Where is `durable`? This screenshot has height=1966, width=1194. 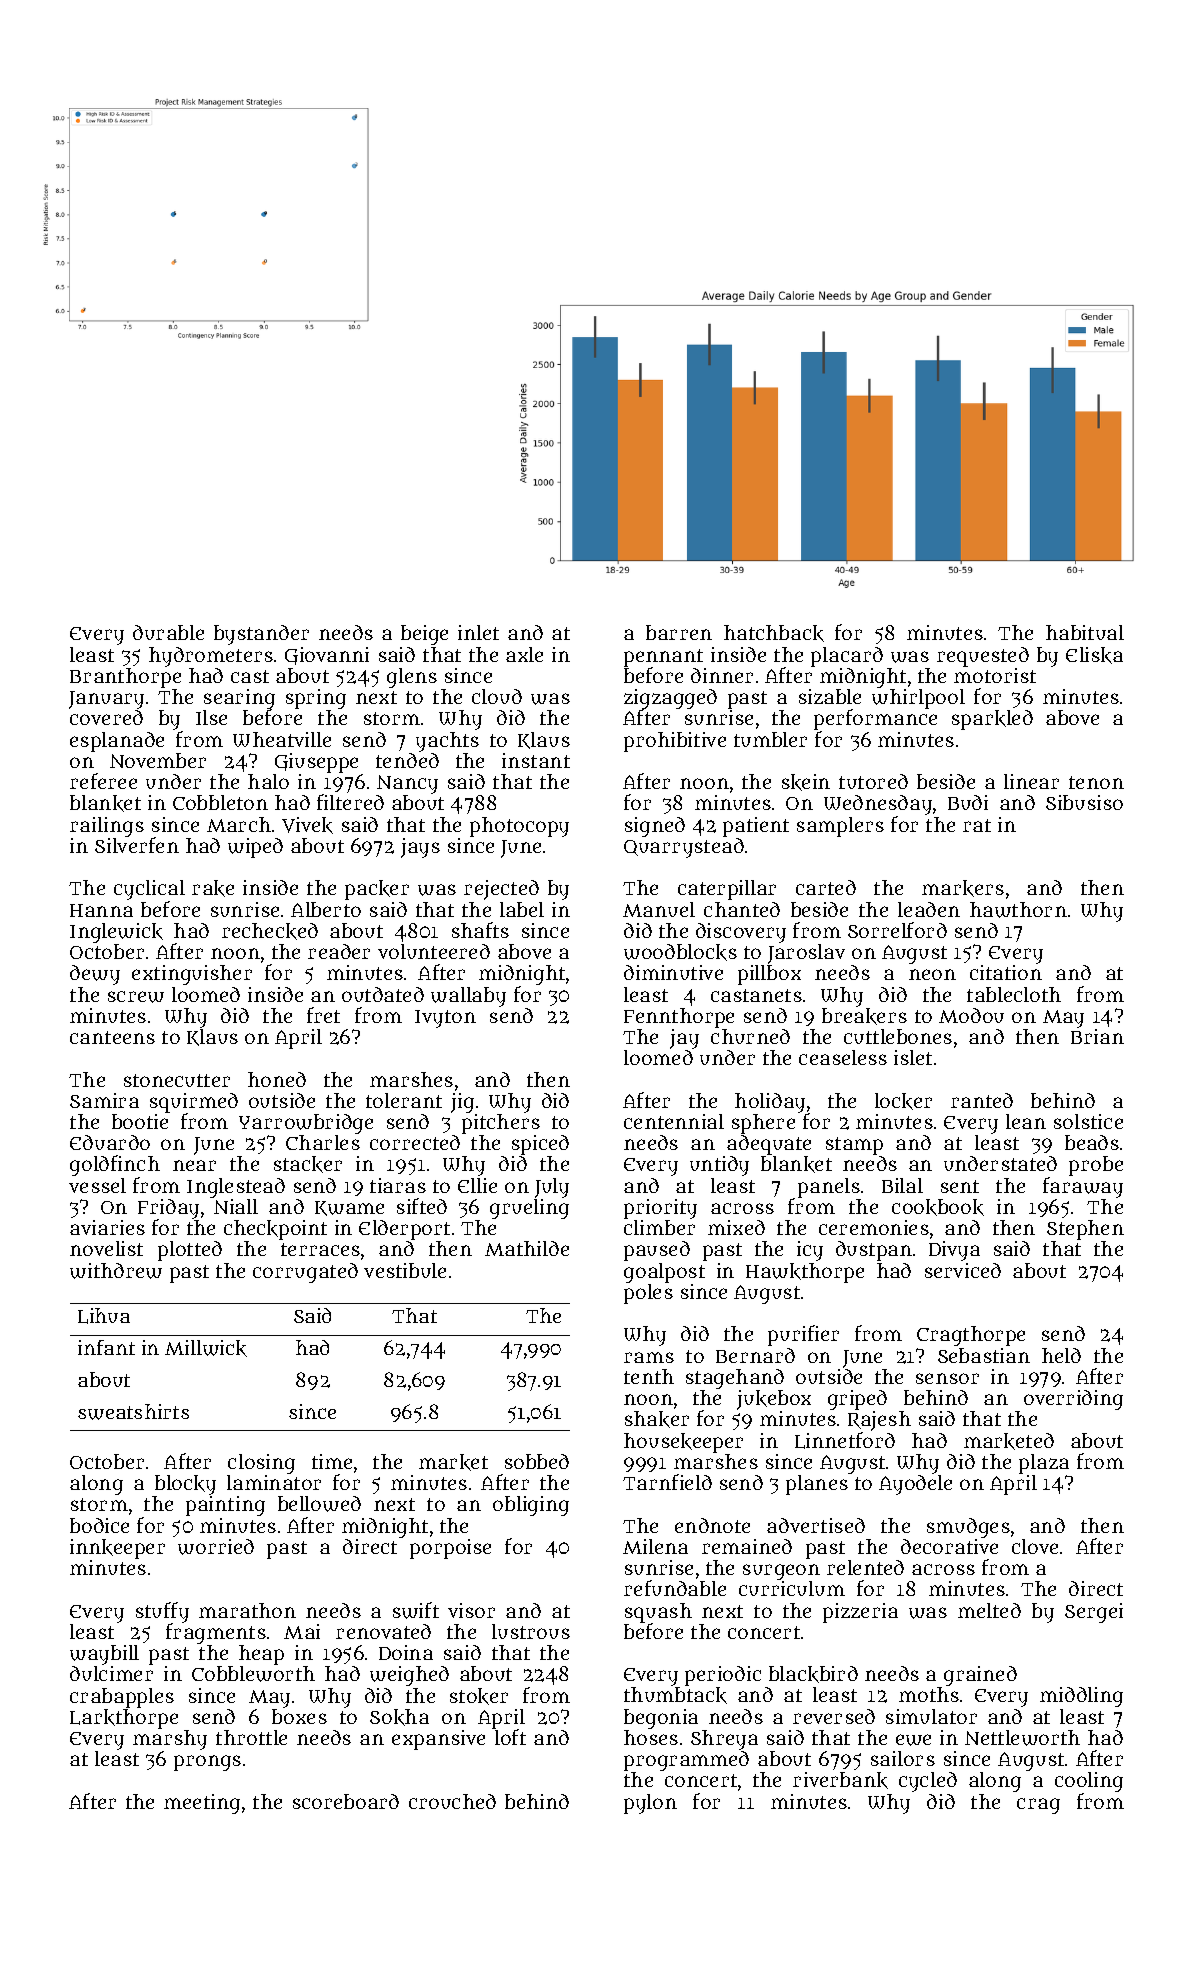 durable is located at coordinates (168, 632).
